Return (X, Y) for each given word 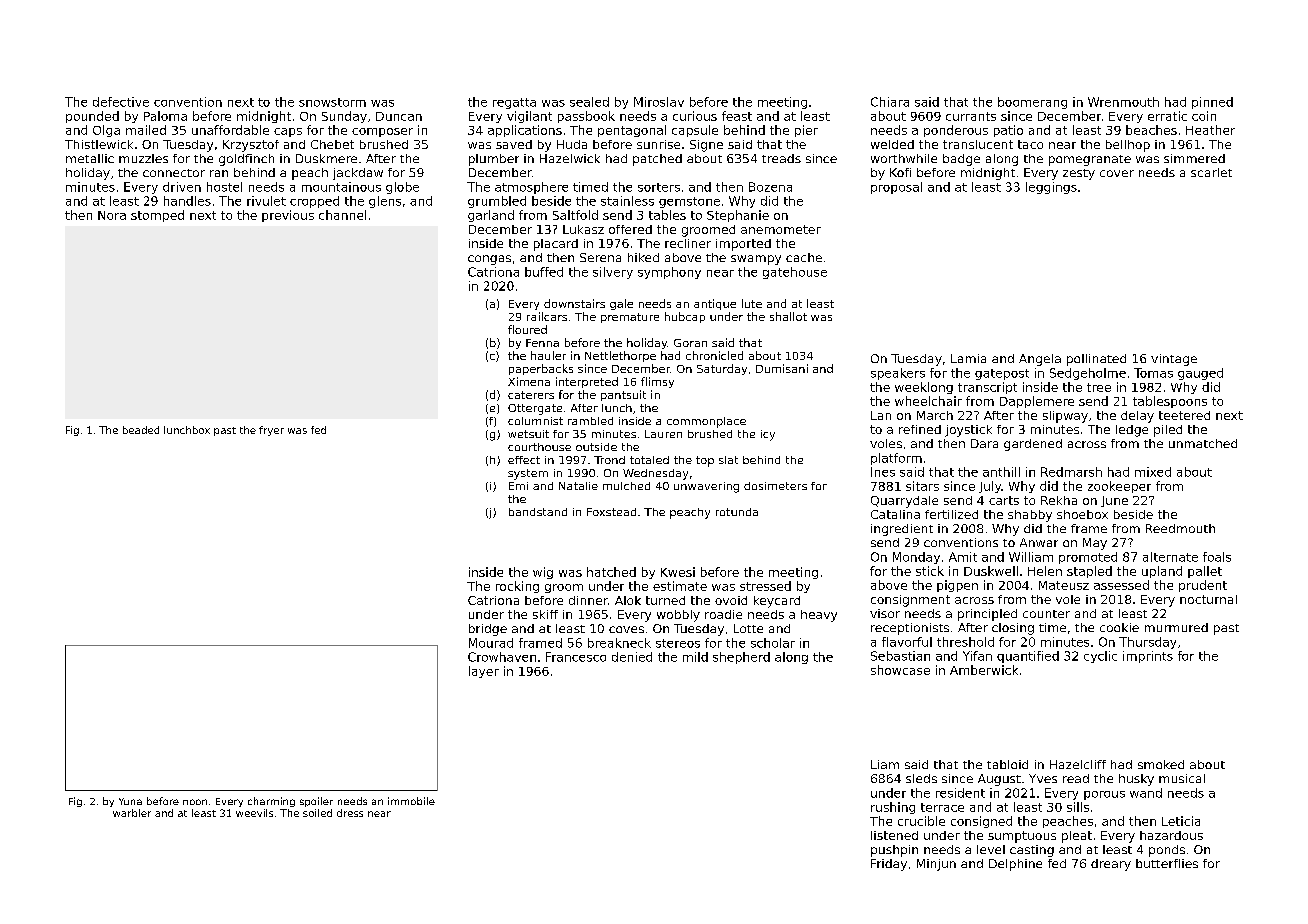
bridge (488, 630)
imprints (1148, 657)
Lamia (968, 358)
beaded (141, 430)
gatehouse (795, 273)
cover (1117, 173)
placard (556, 245)
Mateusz (1064, 585)
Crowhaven (502, 657)
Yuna (130, 801)
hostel (224, 187)
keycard (777, 602)
